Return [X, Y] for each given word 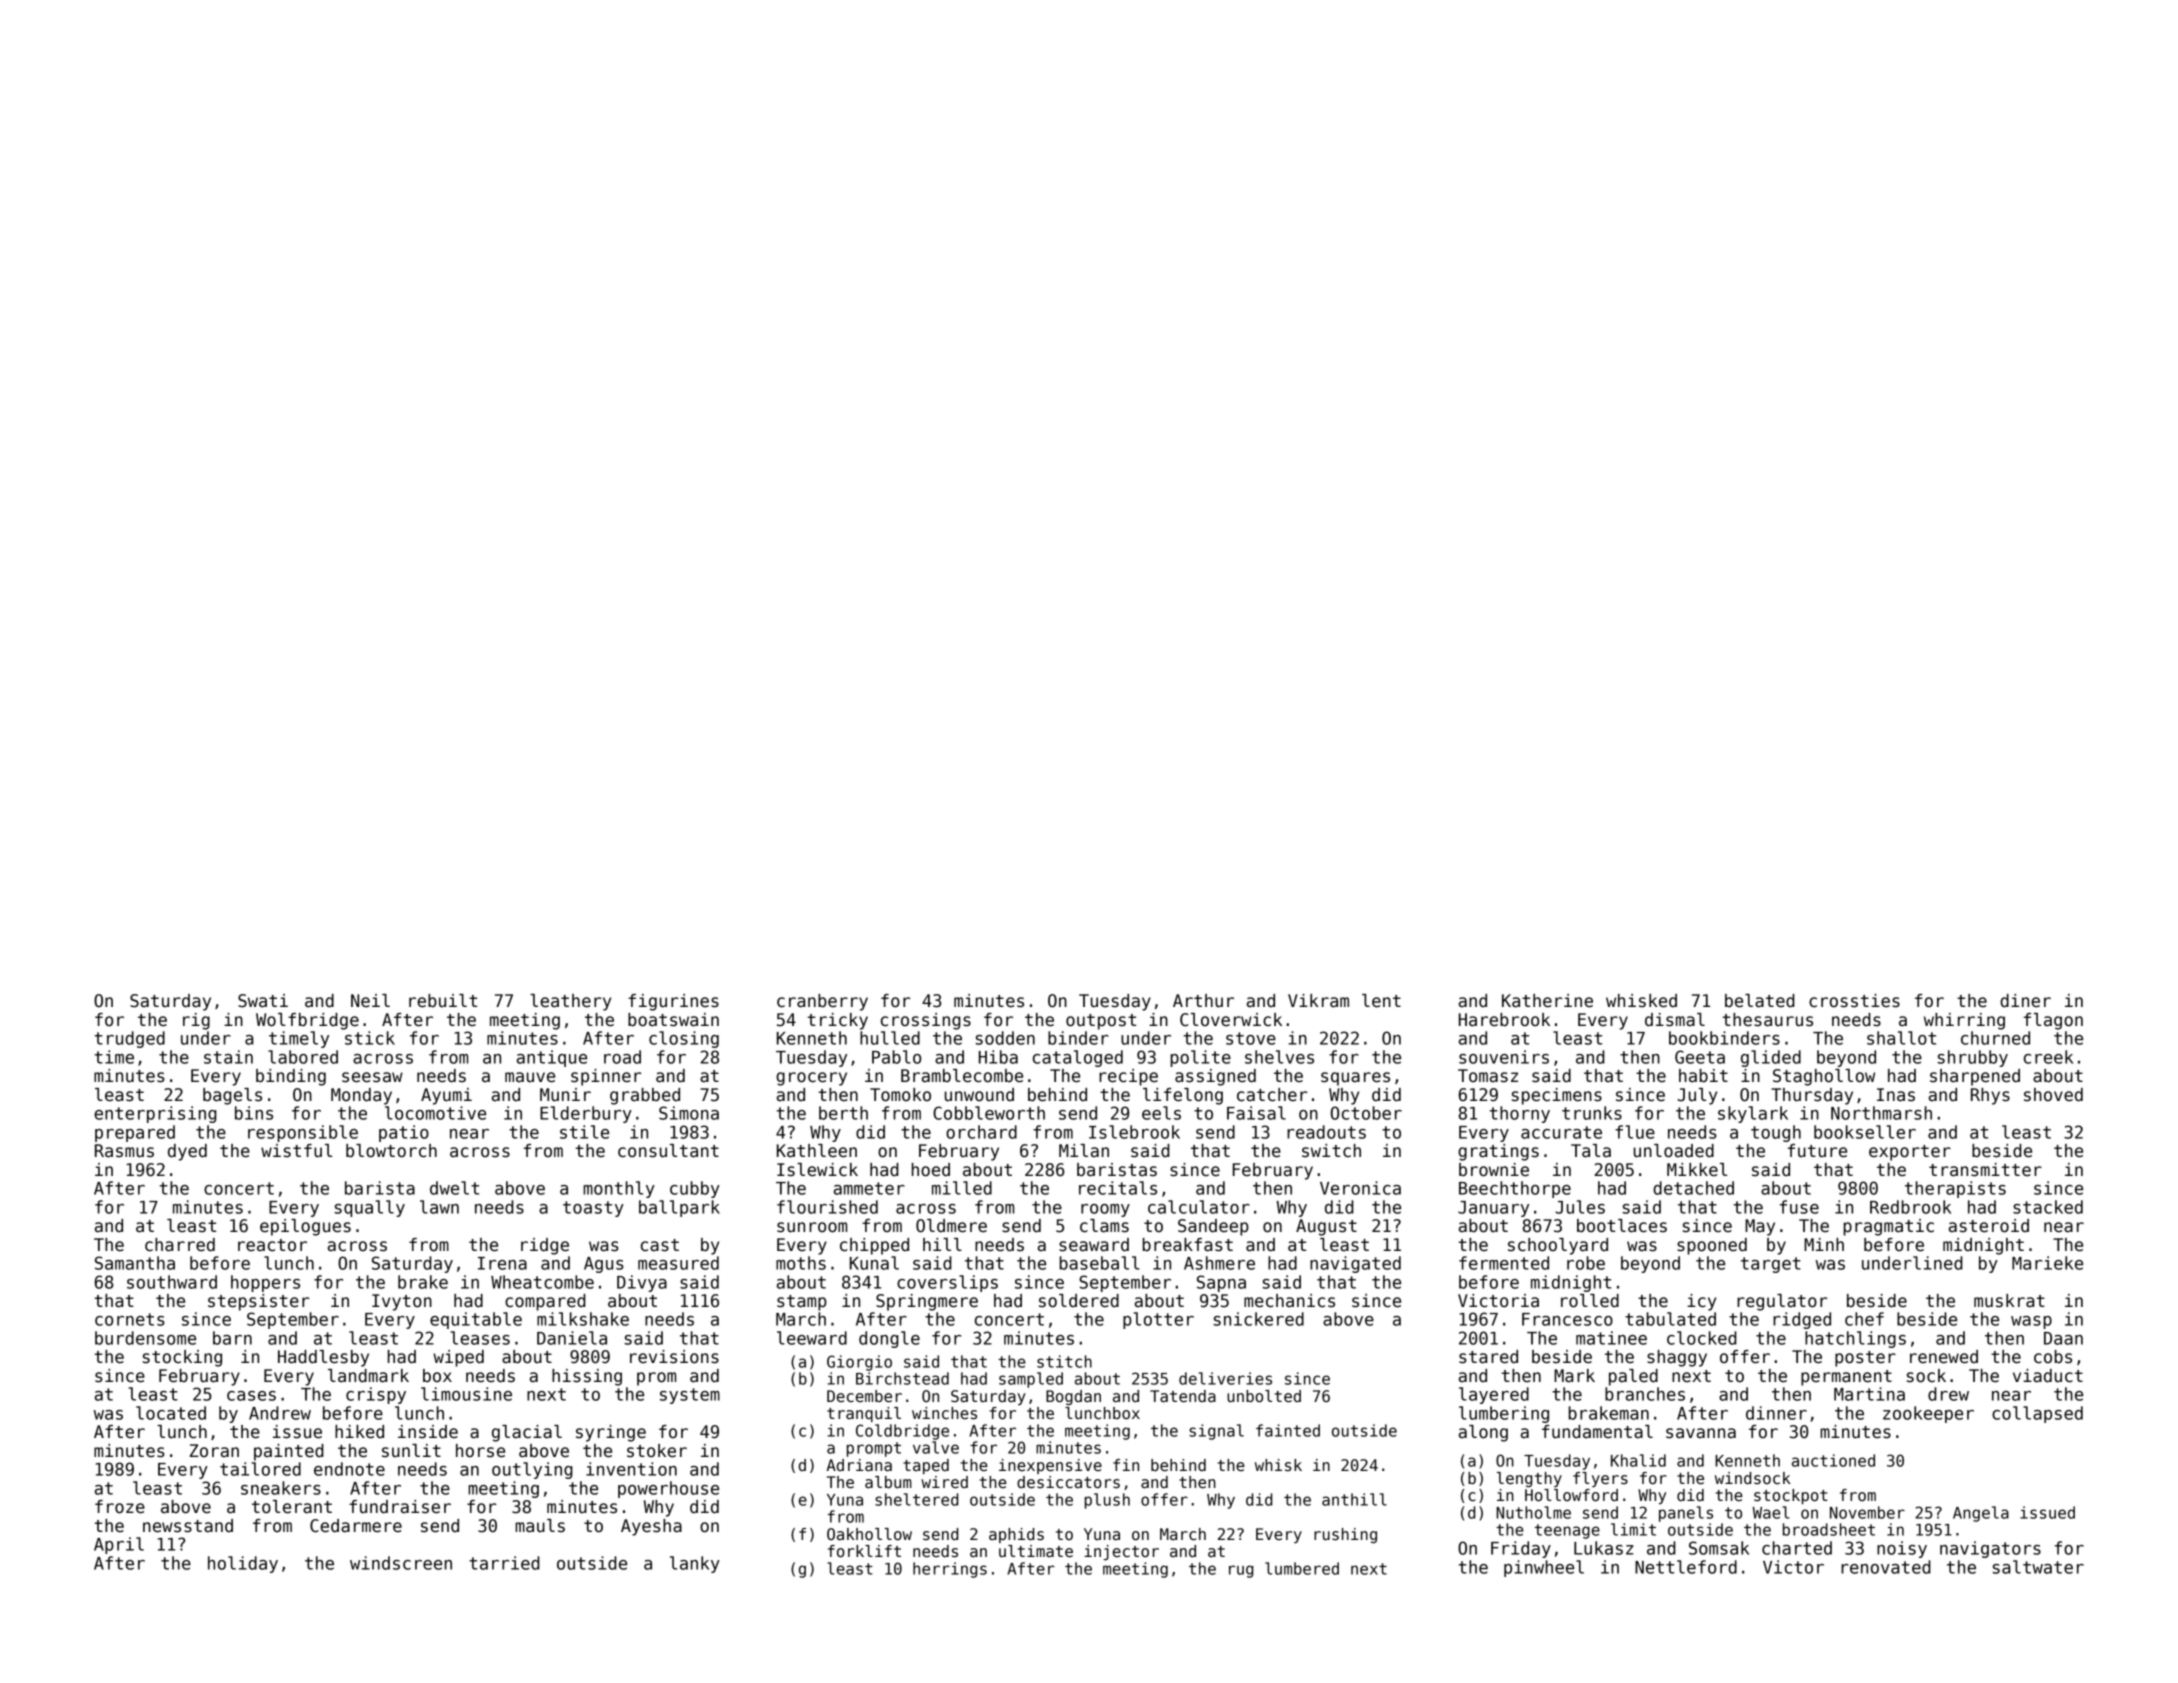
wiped [458, 1358]
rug [1241, 1571]
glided [1771, 1058]
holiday [243, 1564]
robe [1586, 1263]
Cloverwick [1231, 1020]
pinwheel [1544, 1568]
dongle [889, 1339]
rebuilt [443, 1001]
